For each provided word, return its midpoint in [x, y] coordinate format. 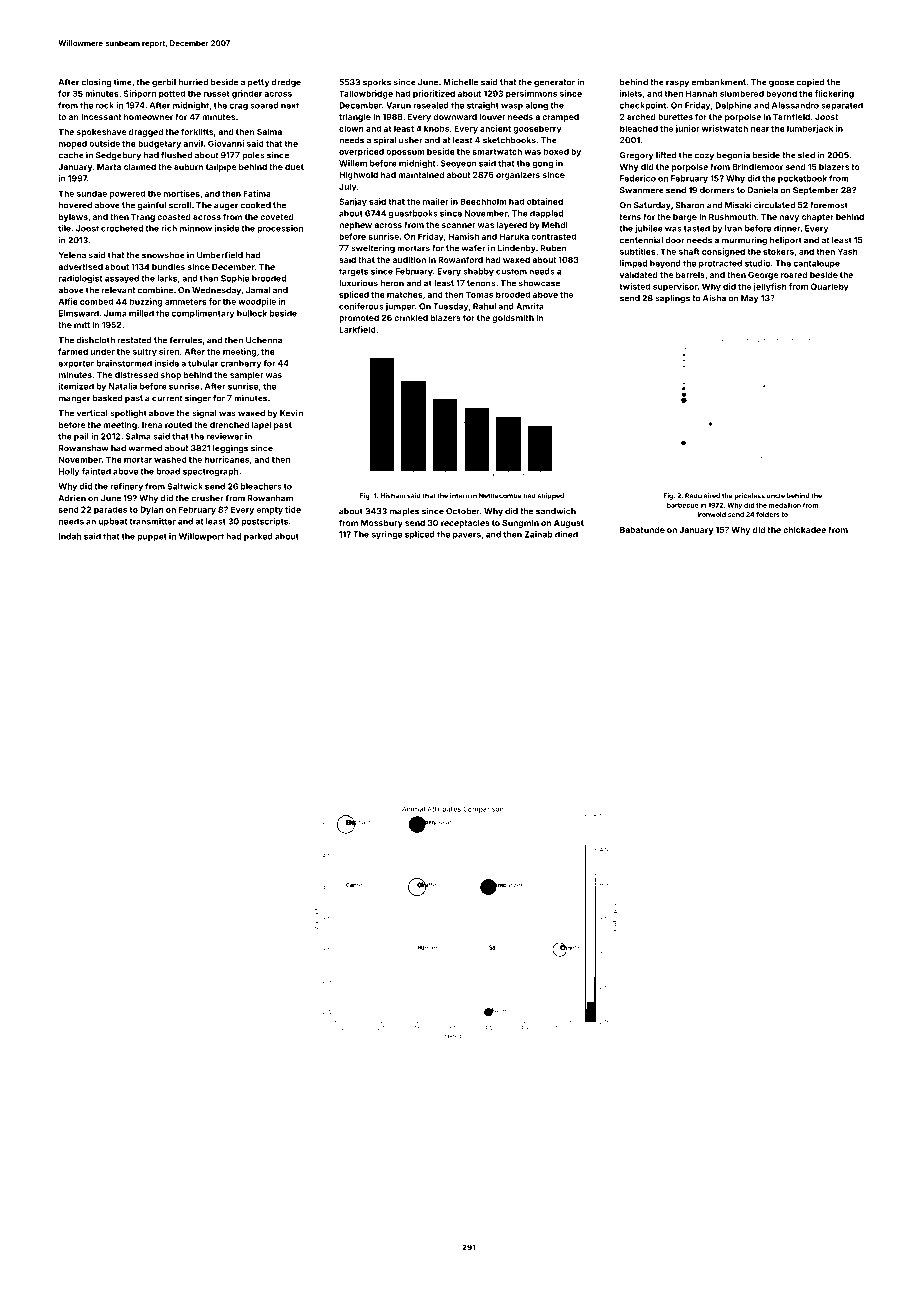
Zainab [539, 534]
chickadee [804, 529]
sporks [377, 83]
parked [258, 537]
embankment [718, 82]
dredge [286, 83]
